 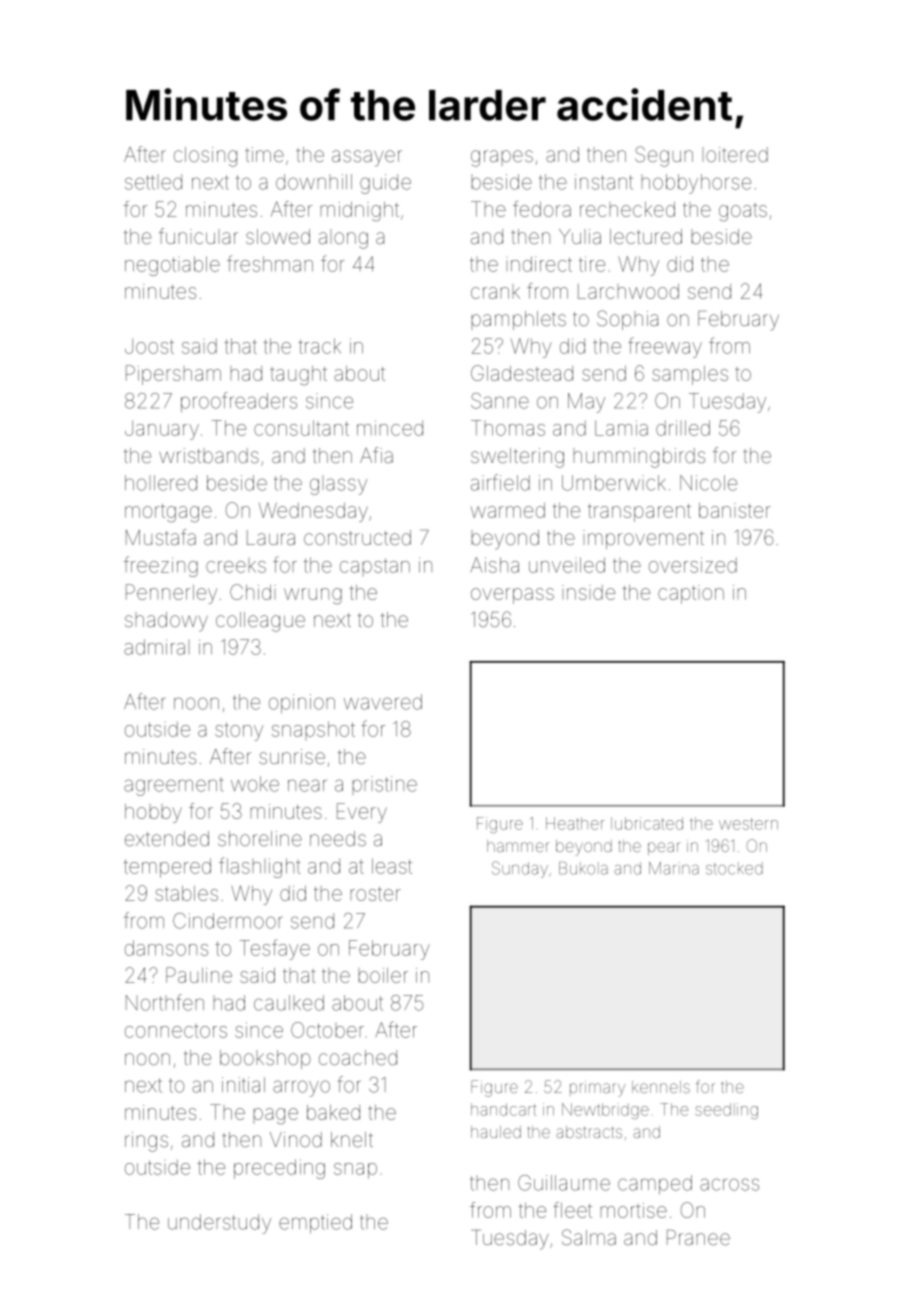 I want to click on hauled, so click(x=496, y=1132).
